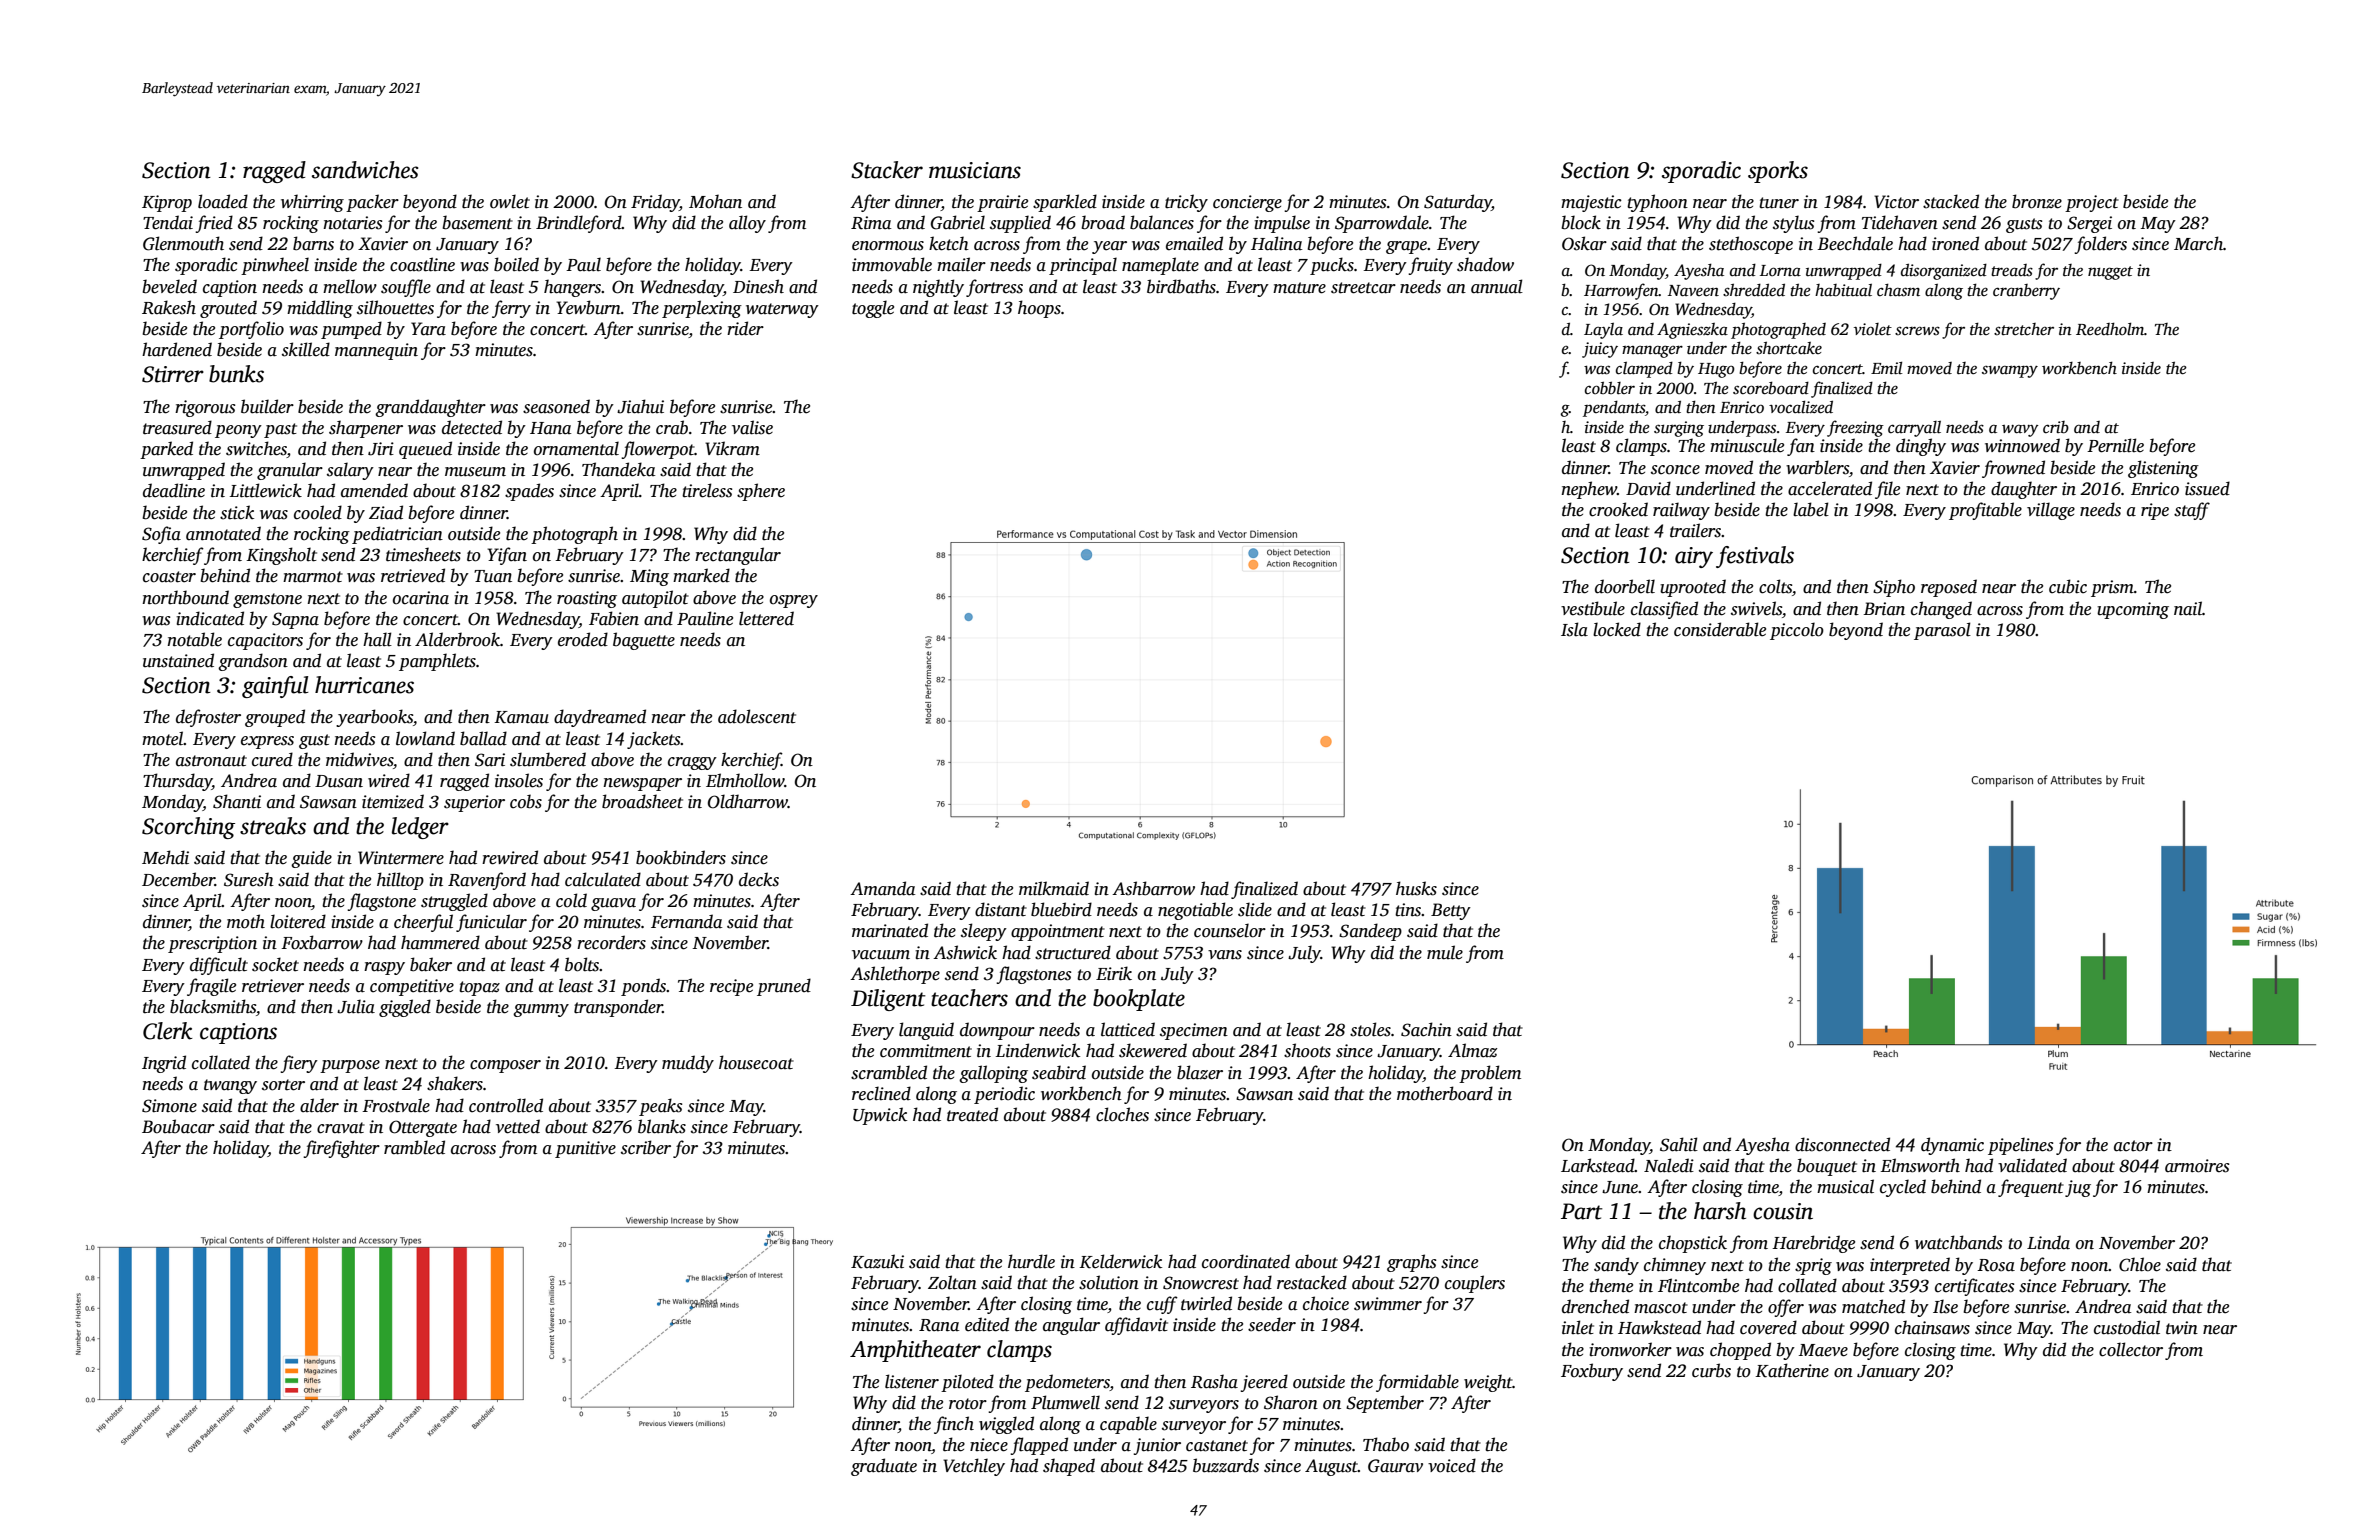 This image has height=1540, width=2380. Describe the element at coordinates (178, 1126) in the image. I see `Boubacar` at that location.
